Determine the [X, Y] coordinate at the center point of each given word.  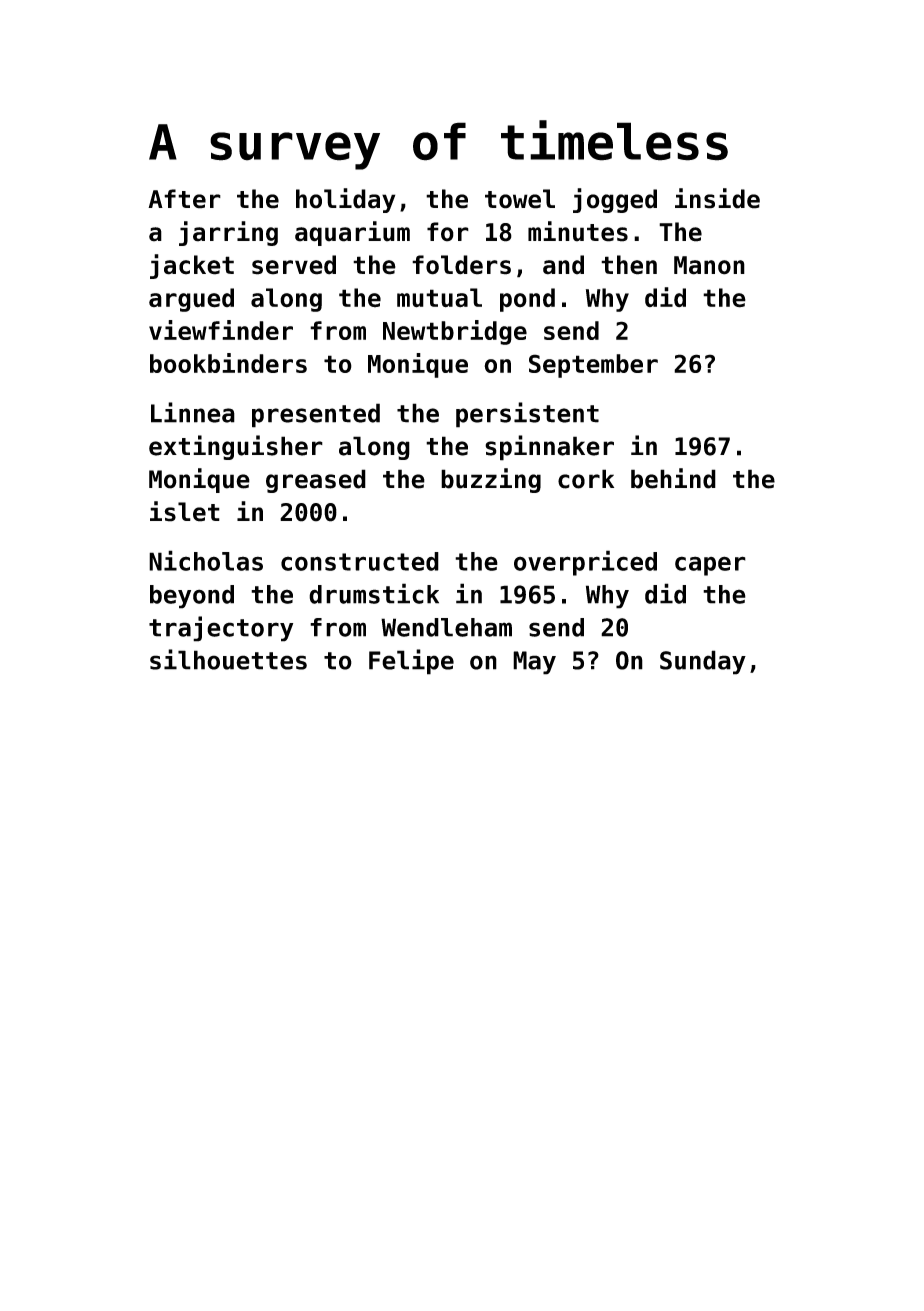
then [629, 265]
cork [586, 479]
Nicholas [206, 560]
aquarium [352, 233]
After [184, 199]
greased [316, 481]
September [593, 366]
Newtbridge [455, 332]
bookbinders [228, 363]
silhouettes [228, 659]
